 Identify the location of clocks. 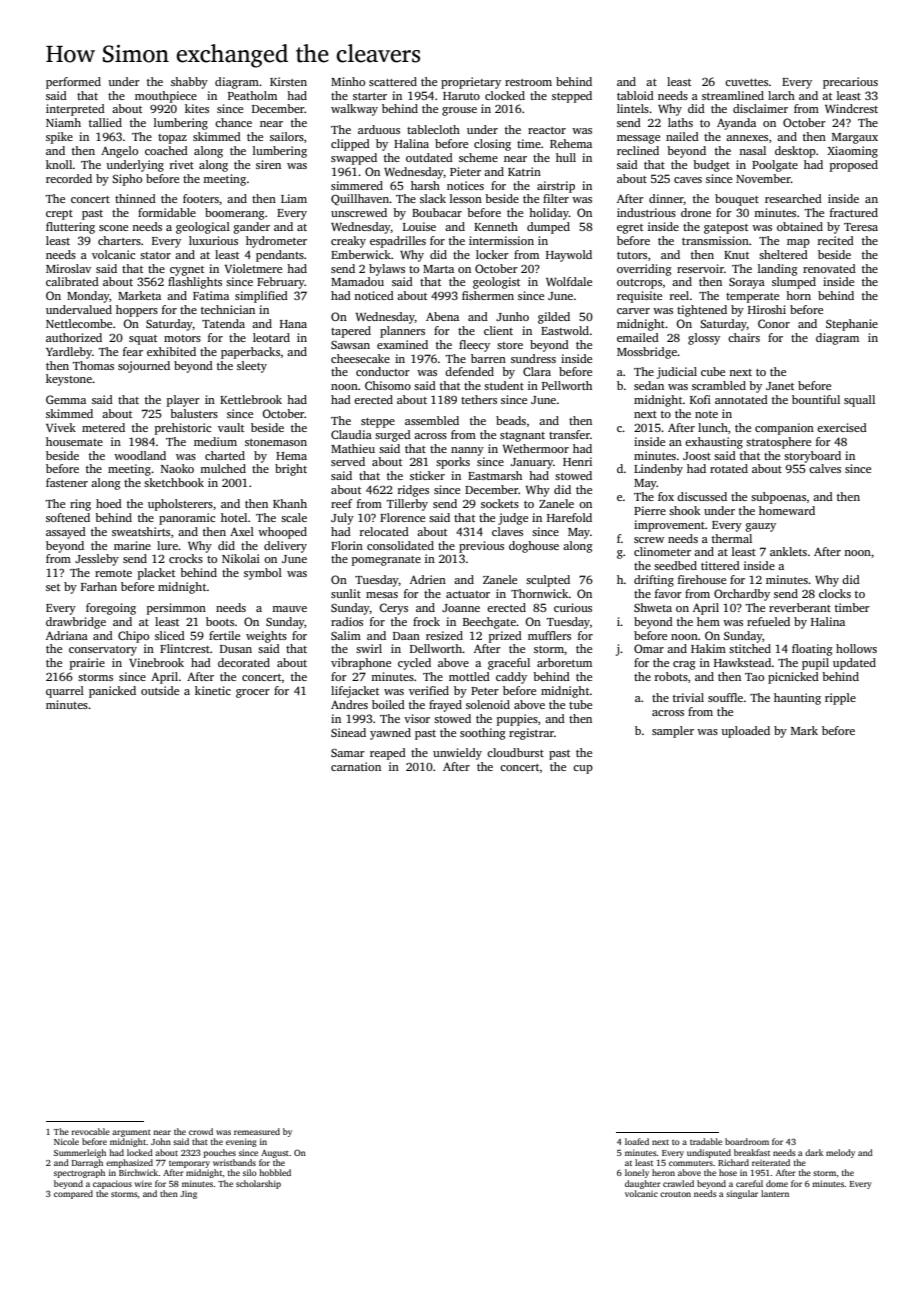
(835, 593).
